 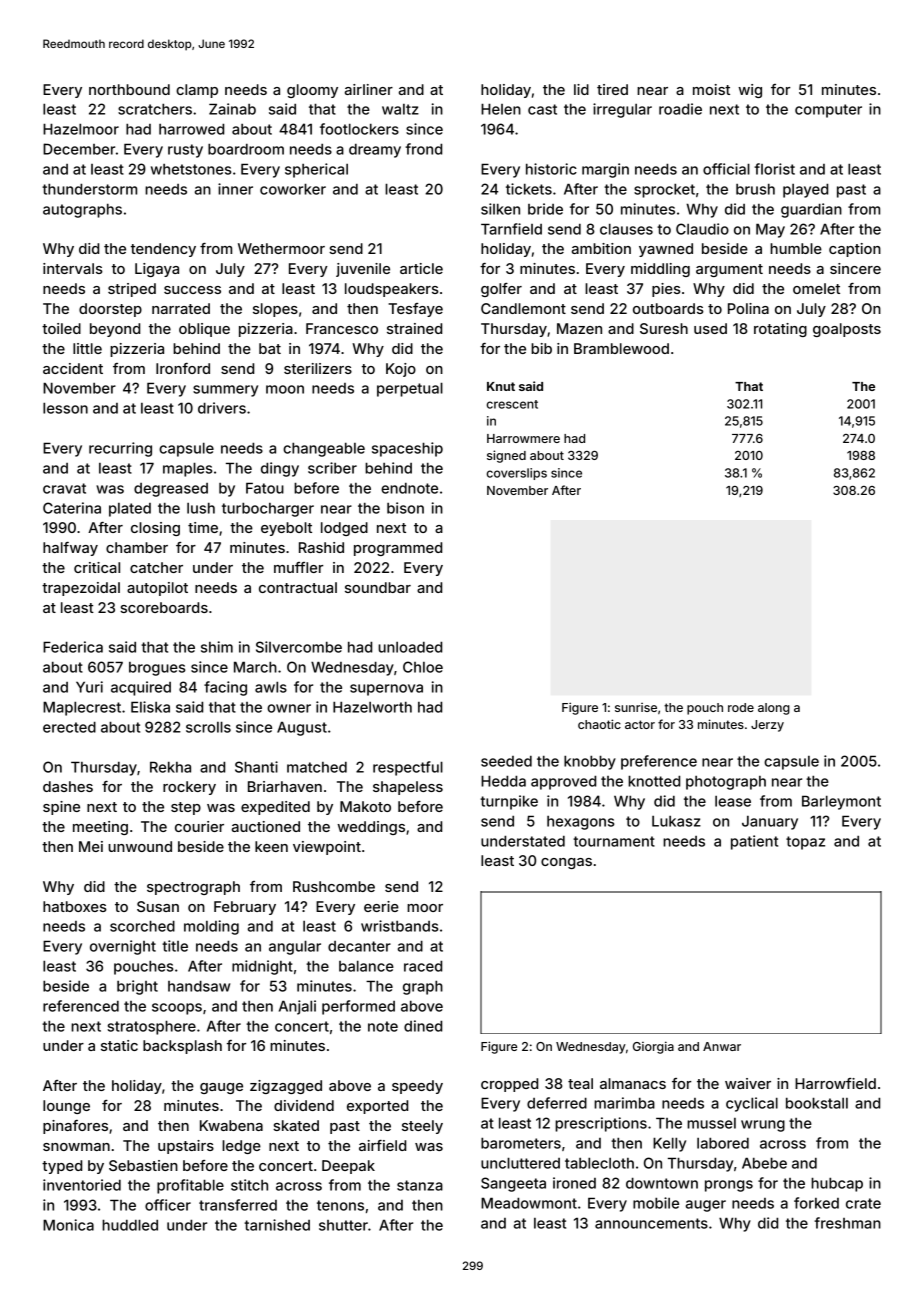 What do you see at coordinates (75, 906) in the page?
I see `hatboxes` at bounding box center [75, 906].
